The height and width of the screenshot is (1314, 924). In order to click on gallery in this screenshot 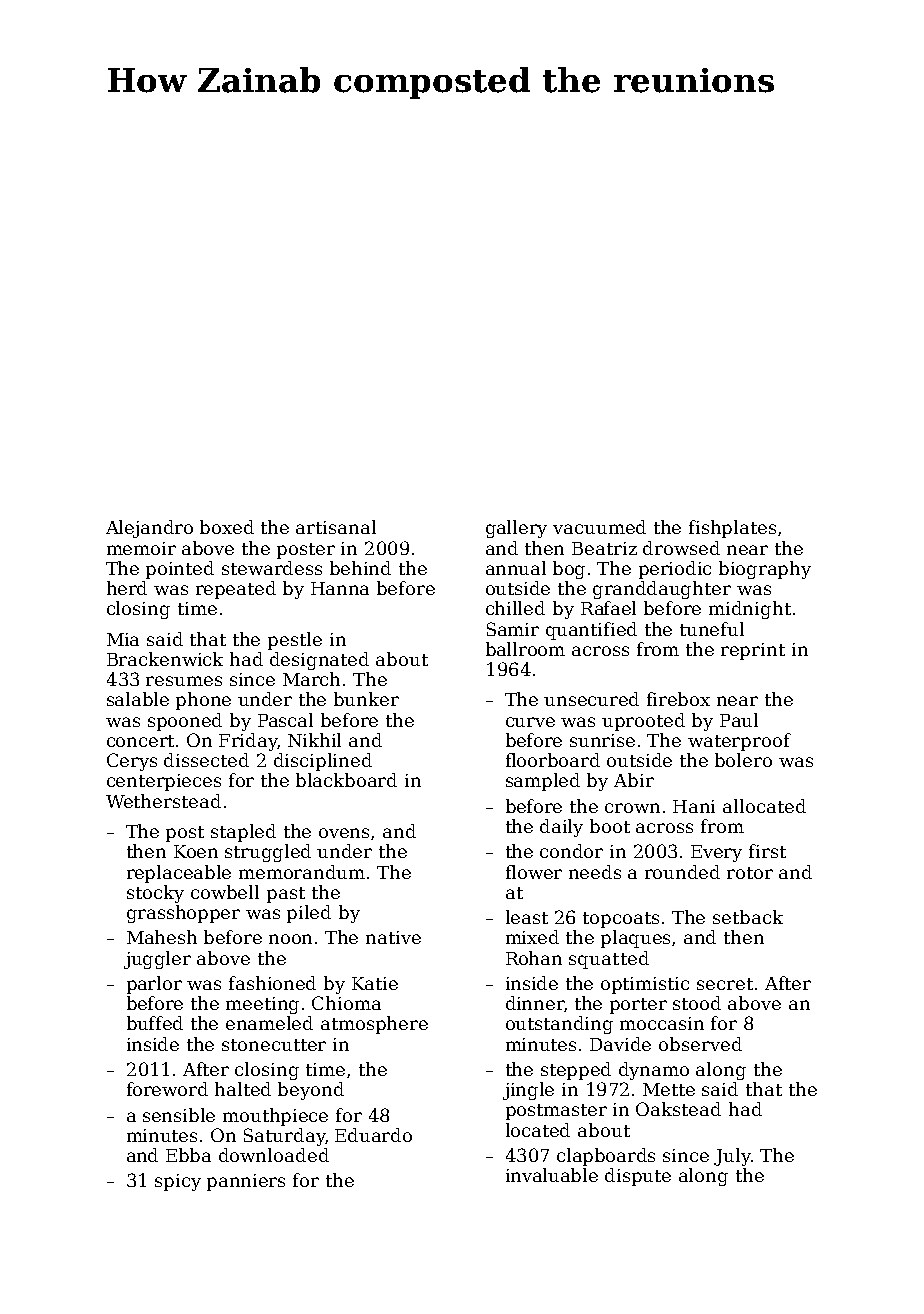, I will do `click(516, 529)`.
